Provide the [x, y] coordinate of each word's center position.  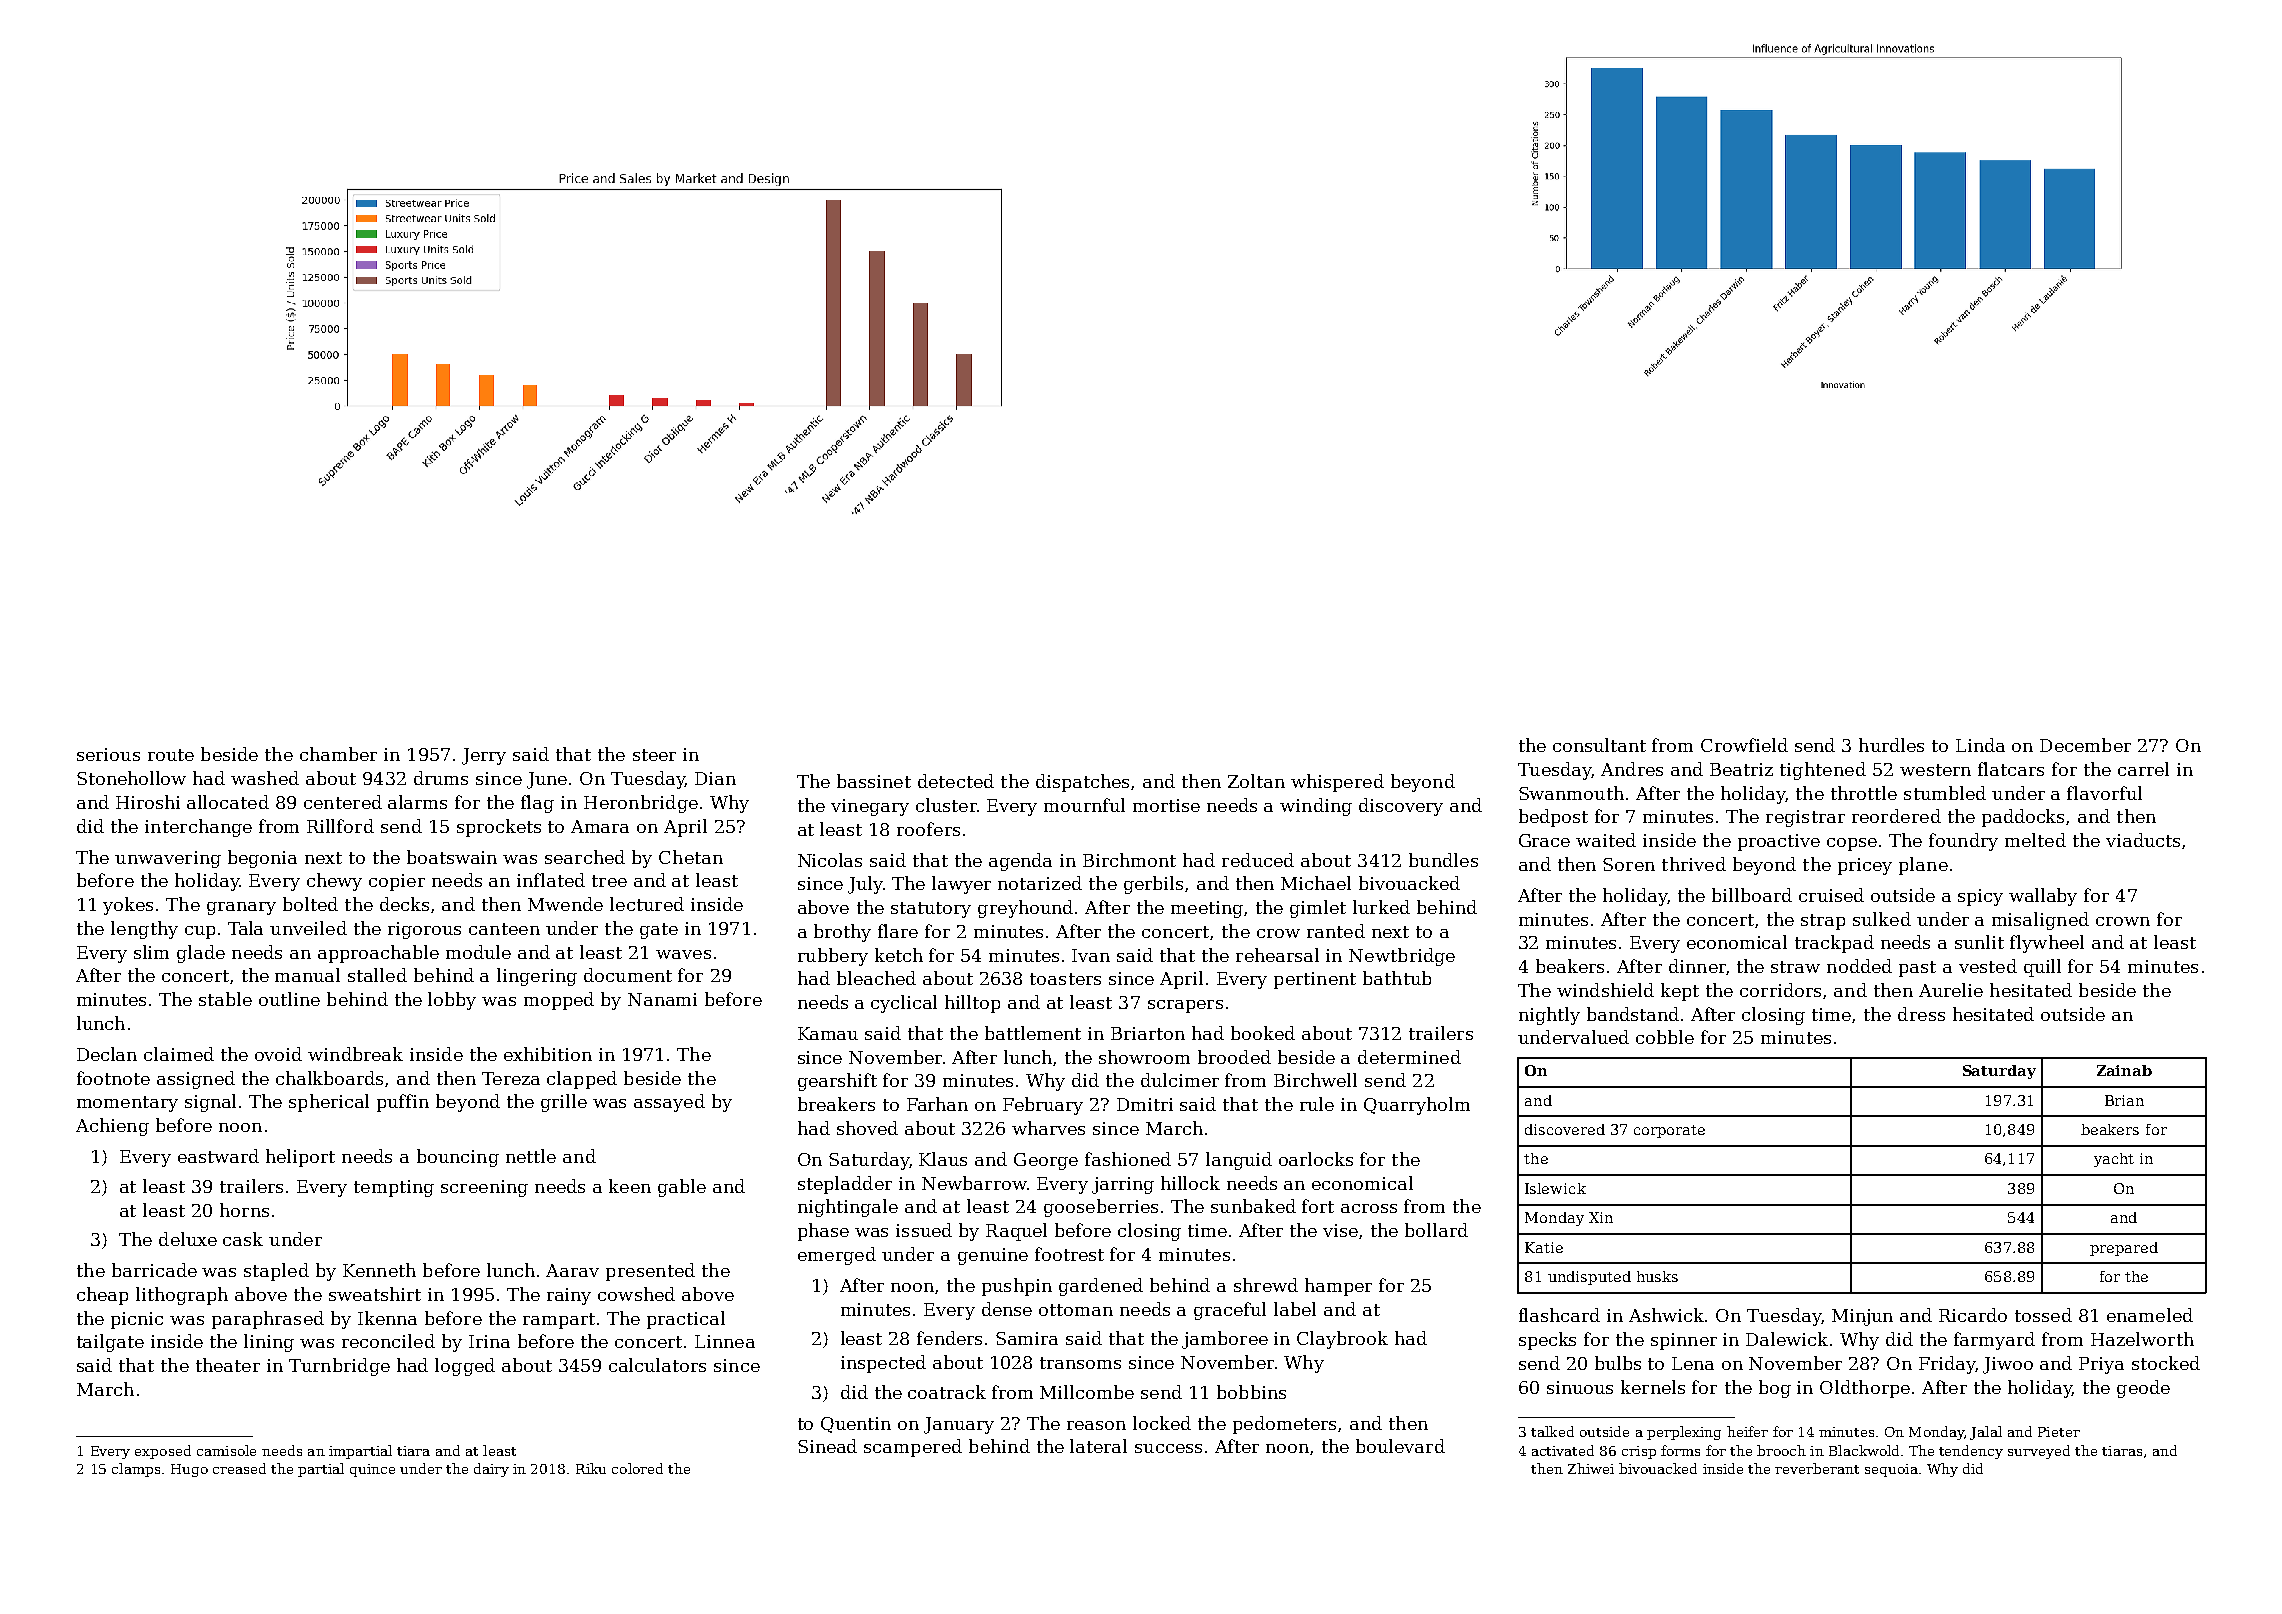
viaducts [2143, 840]
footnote [113, 1078]
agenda [1020, 862]
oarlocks [1316, 1159]
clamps [136, 1470]
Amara [600, 826]
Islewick [1555, 1188]
